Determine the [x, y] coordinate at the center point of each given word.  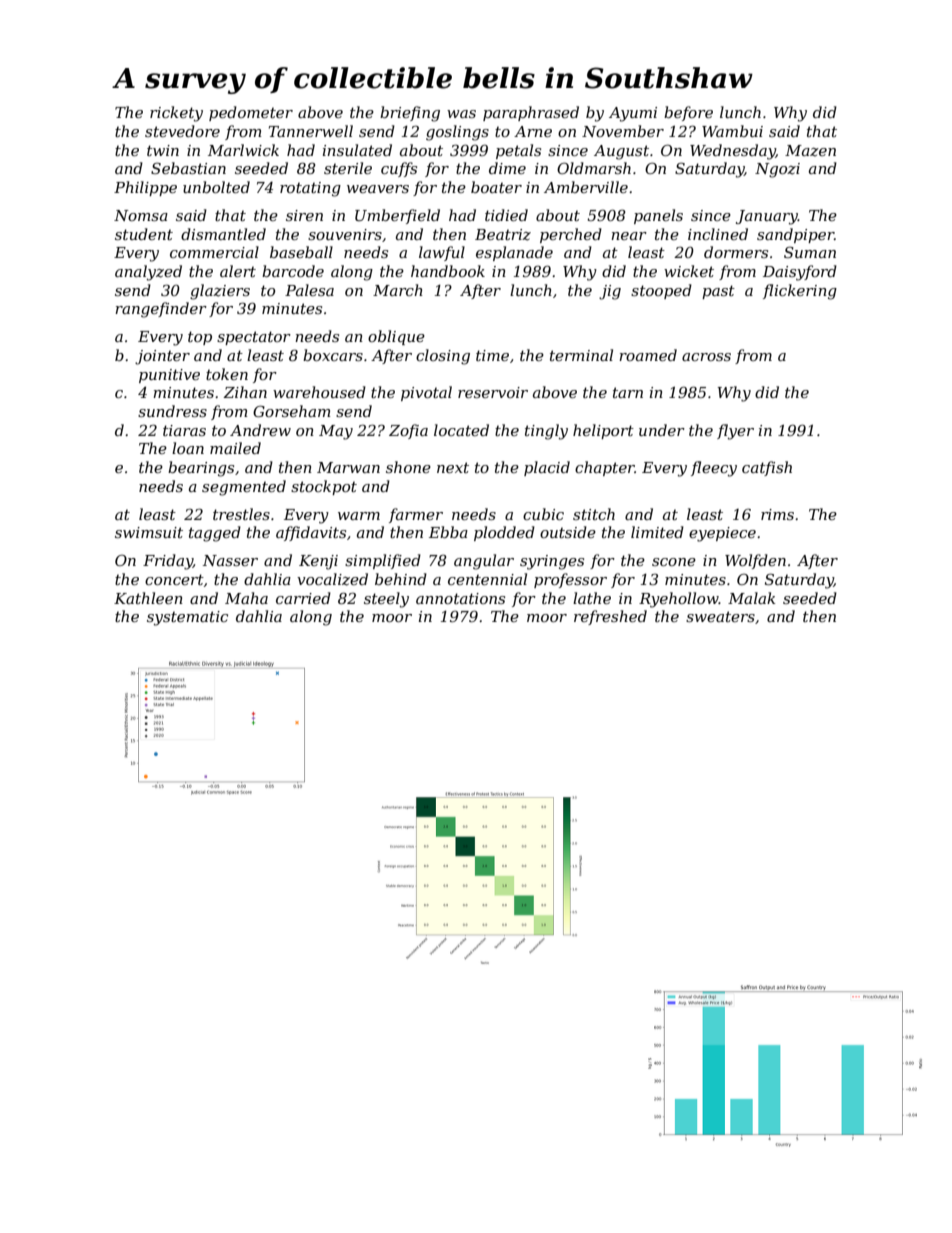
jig [610, 292]
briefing [410, 114]
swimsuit [149, 532]
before [688, 113]
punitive [169, 376]
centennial [487, 579]
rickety [176, 114]
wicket [689, 271]
